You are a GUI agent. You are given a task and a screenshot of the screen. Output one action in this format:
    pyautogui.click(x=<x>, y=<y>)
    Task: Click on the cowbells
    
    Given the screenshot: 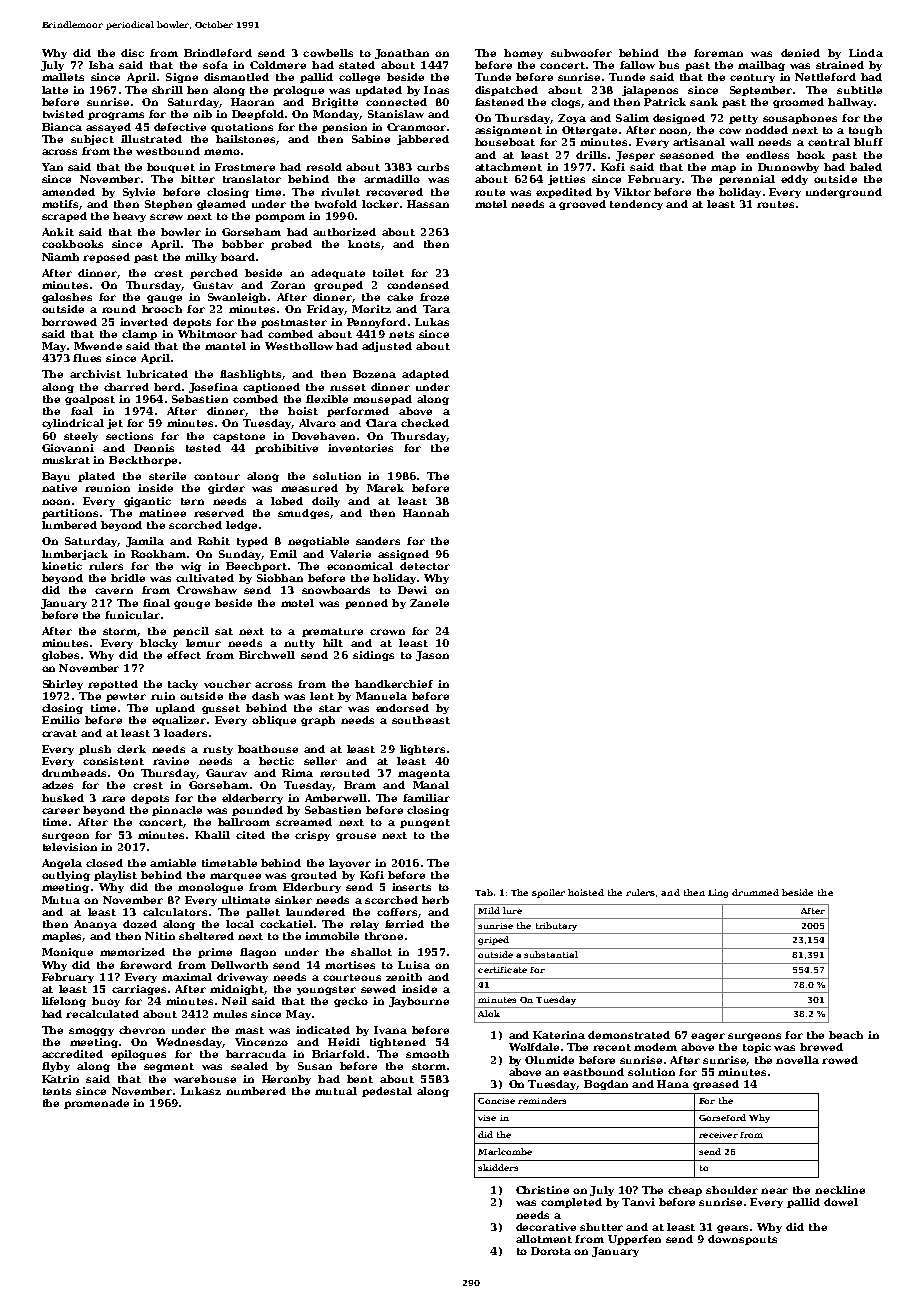 What is the action you would take?
    pyautogui.click(x=328, y=53)
